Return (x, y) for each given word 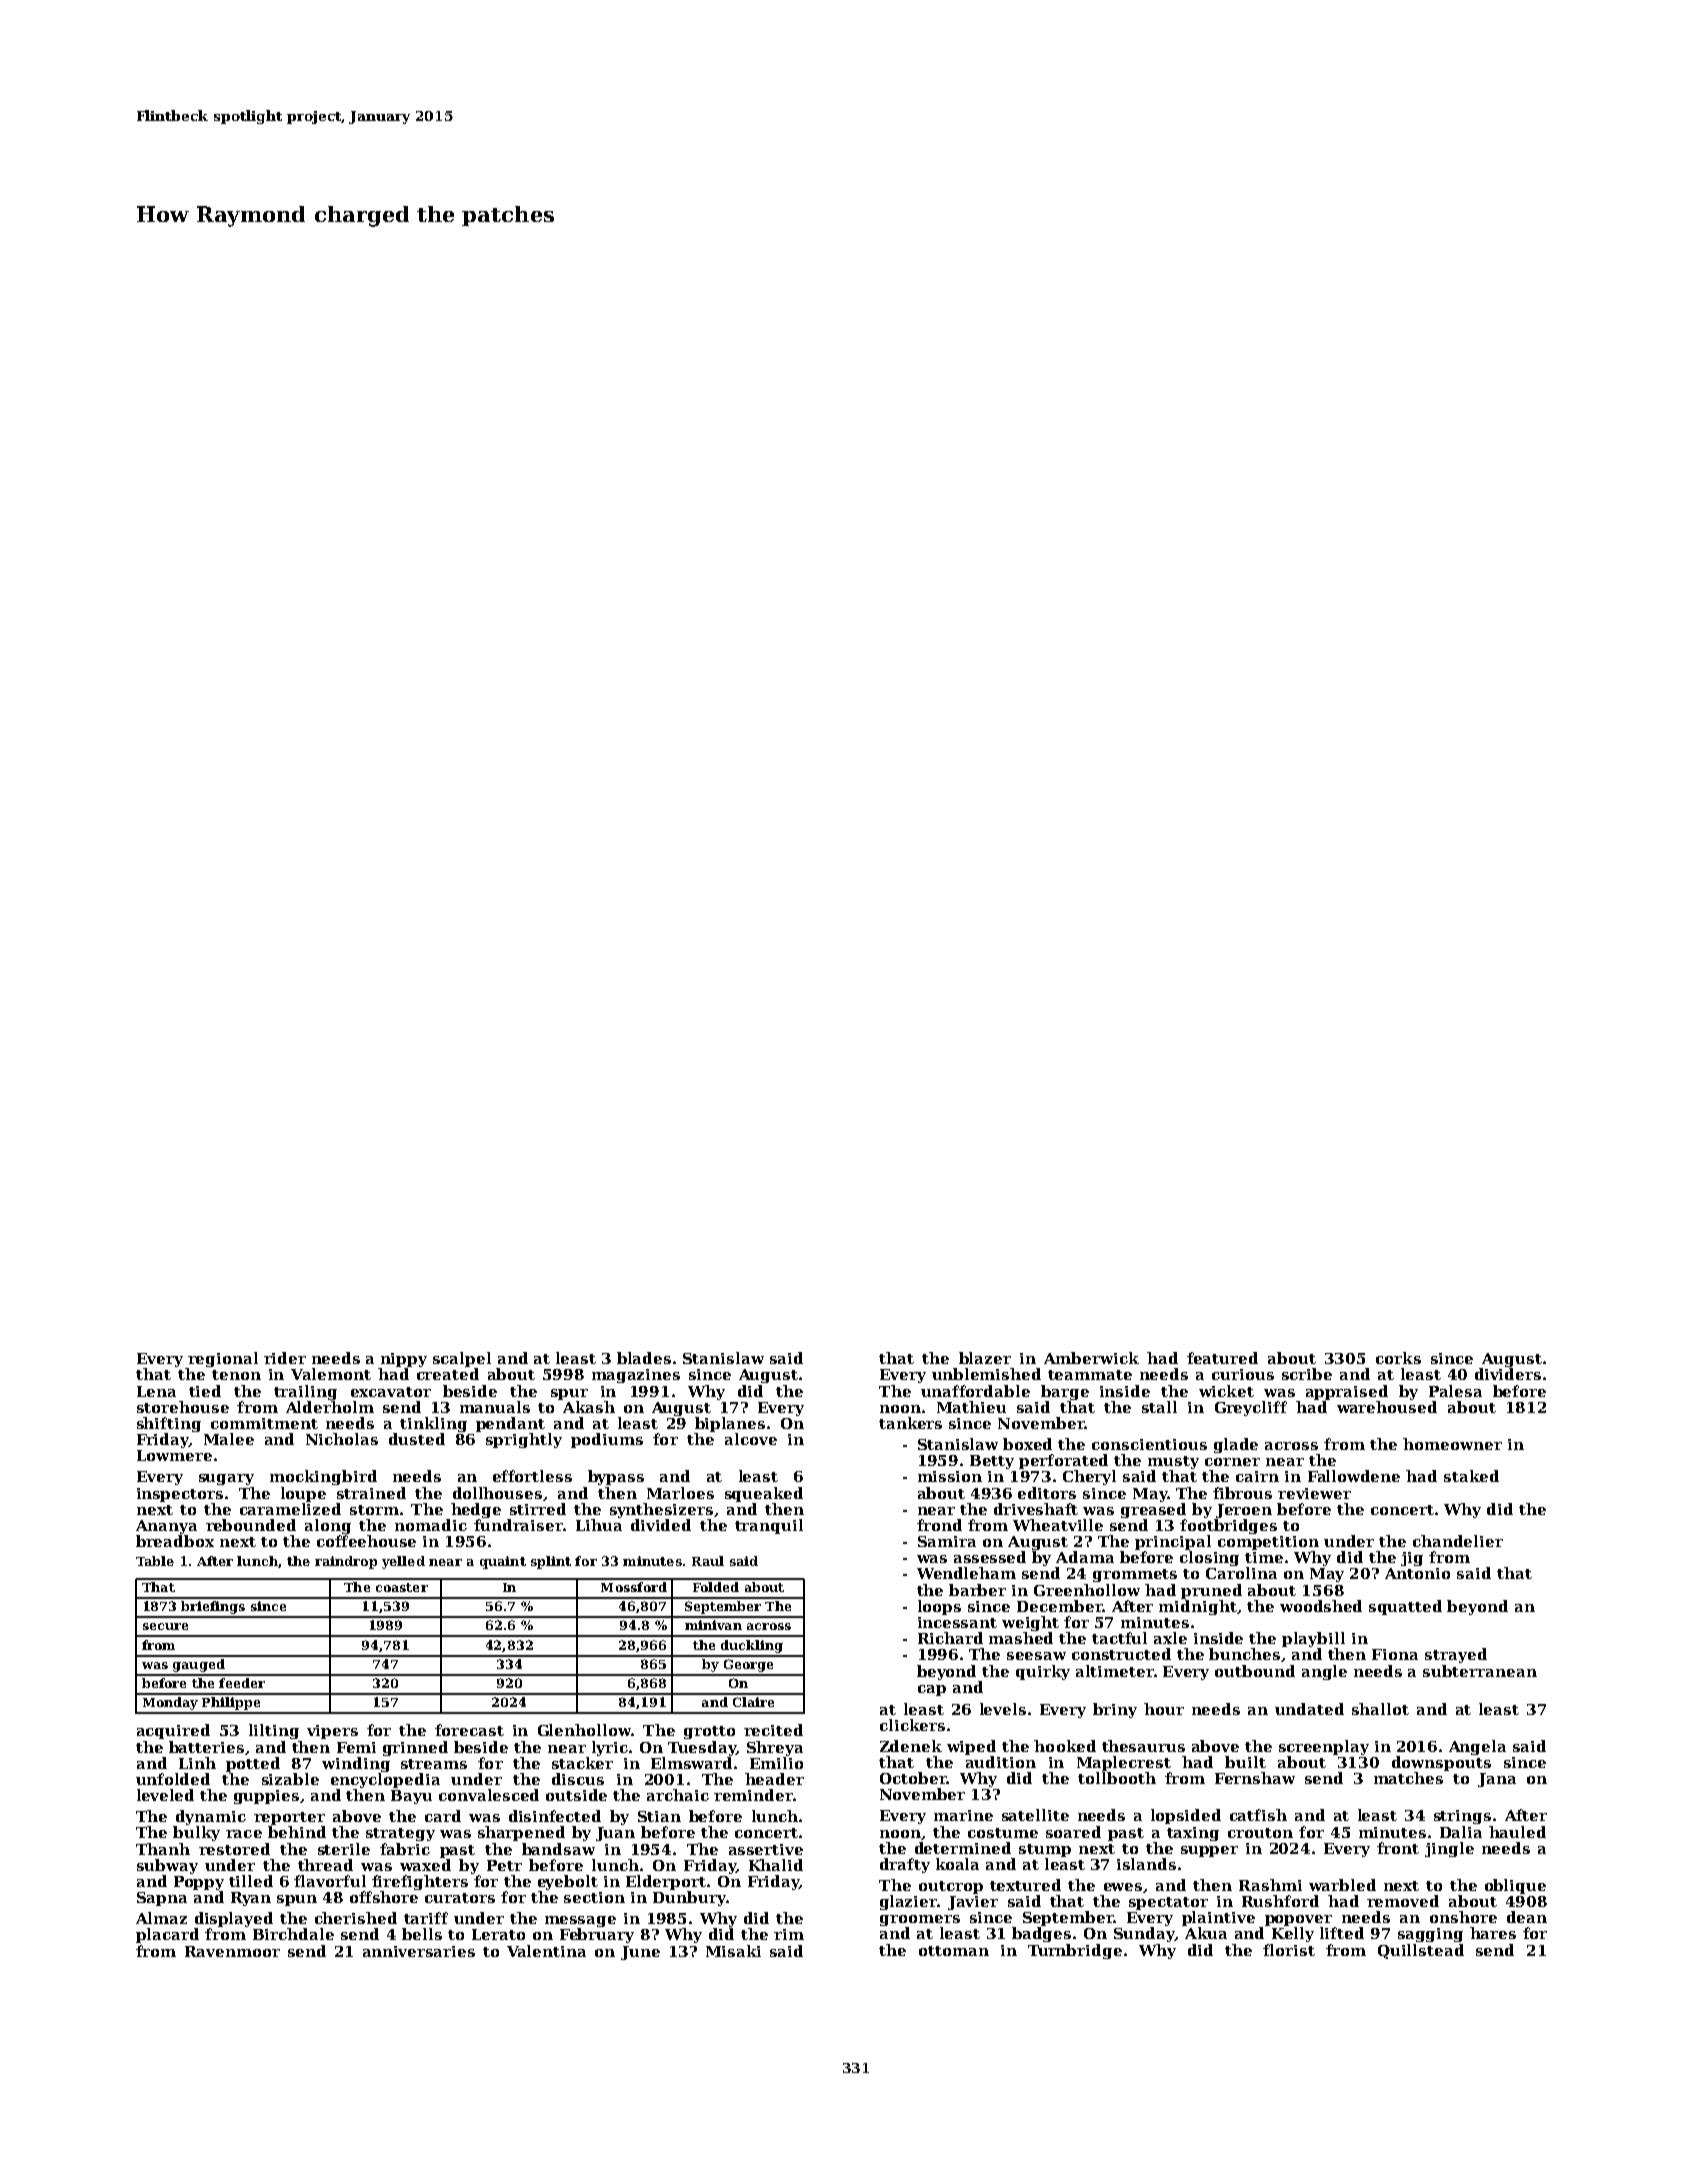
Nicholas (342, 1439)
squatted (1405, 1607)
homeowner (1452, 1444)
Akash (589, 1407)
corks (1398, 1358)
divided (661, 1525)
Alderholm (330, 1407)
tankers (910, 1423)
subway (167, 1866)
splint (551, 1562)
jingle (1449, 1849)
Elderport (666, 1882)
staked (1471, 1476)
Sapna (162, 1899)
